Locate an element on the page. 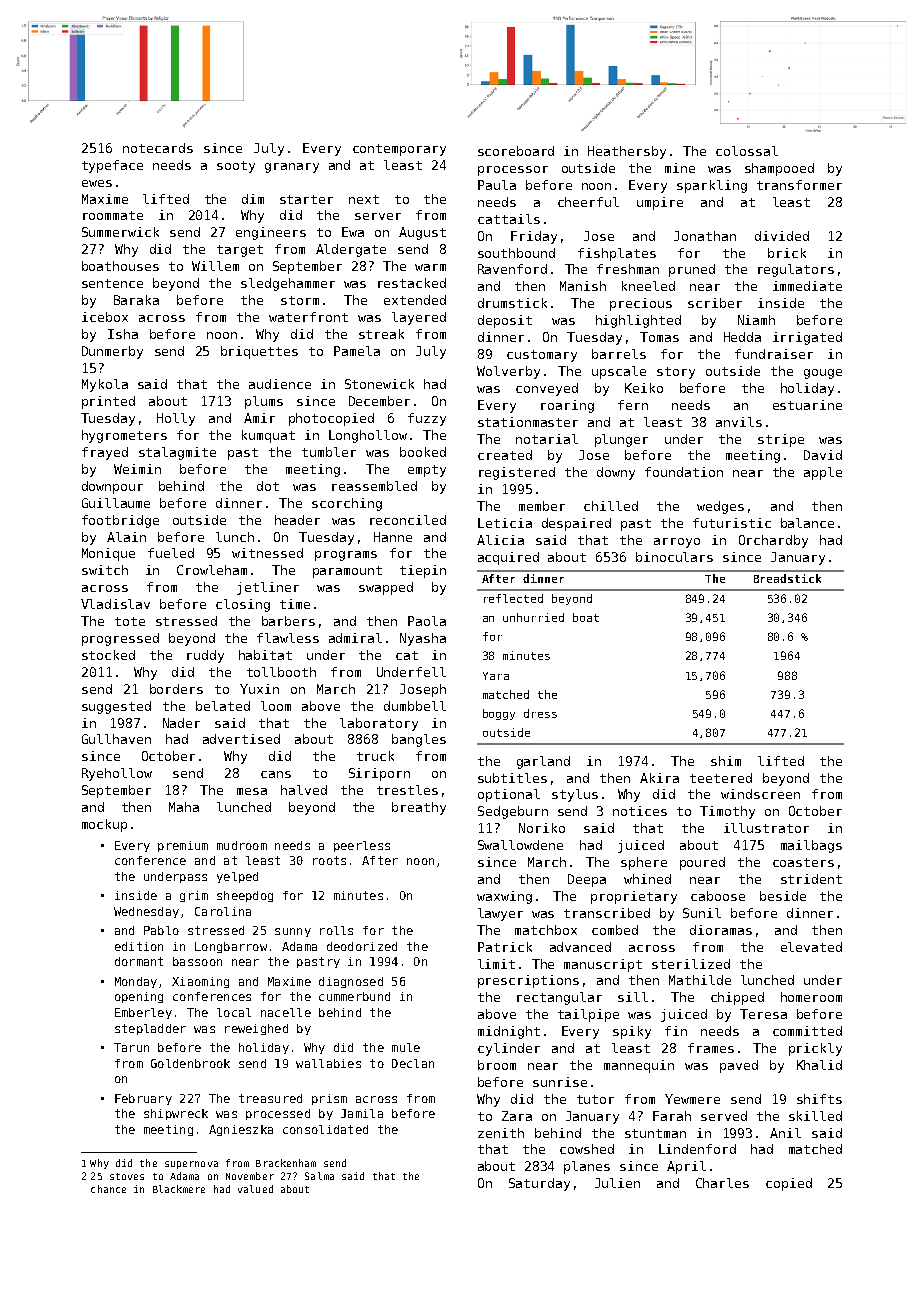 Image resolution: width=924 pixels, height=1308 pixels. Dunmerby is located at coordinates (112, 352).
